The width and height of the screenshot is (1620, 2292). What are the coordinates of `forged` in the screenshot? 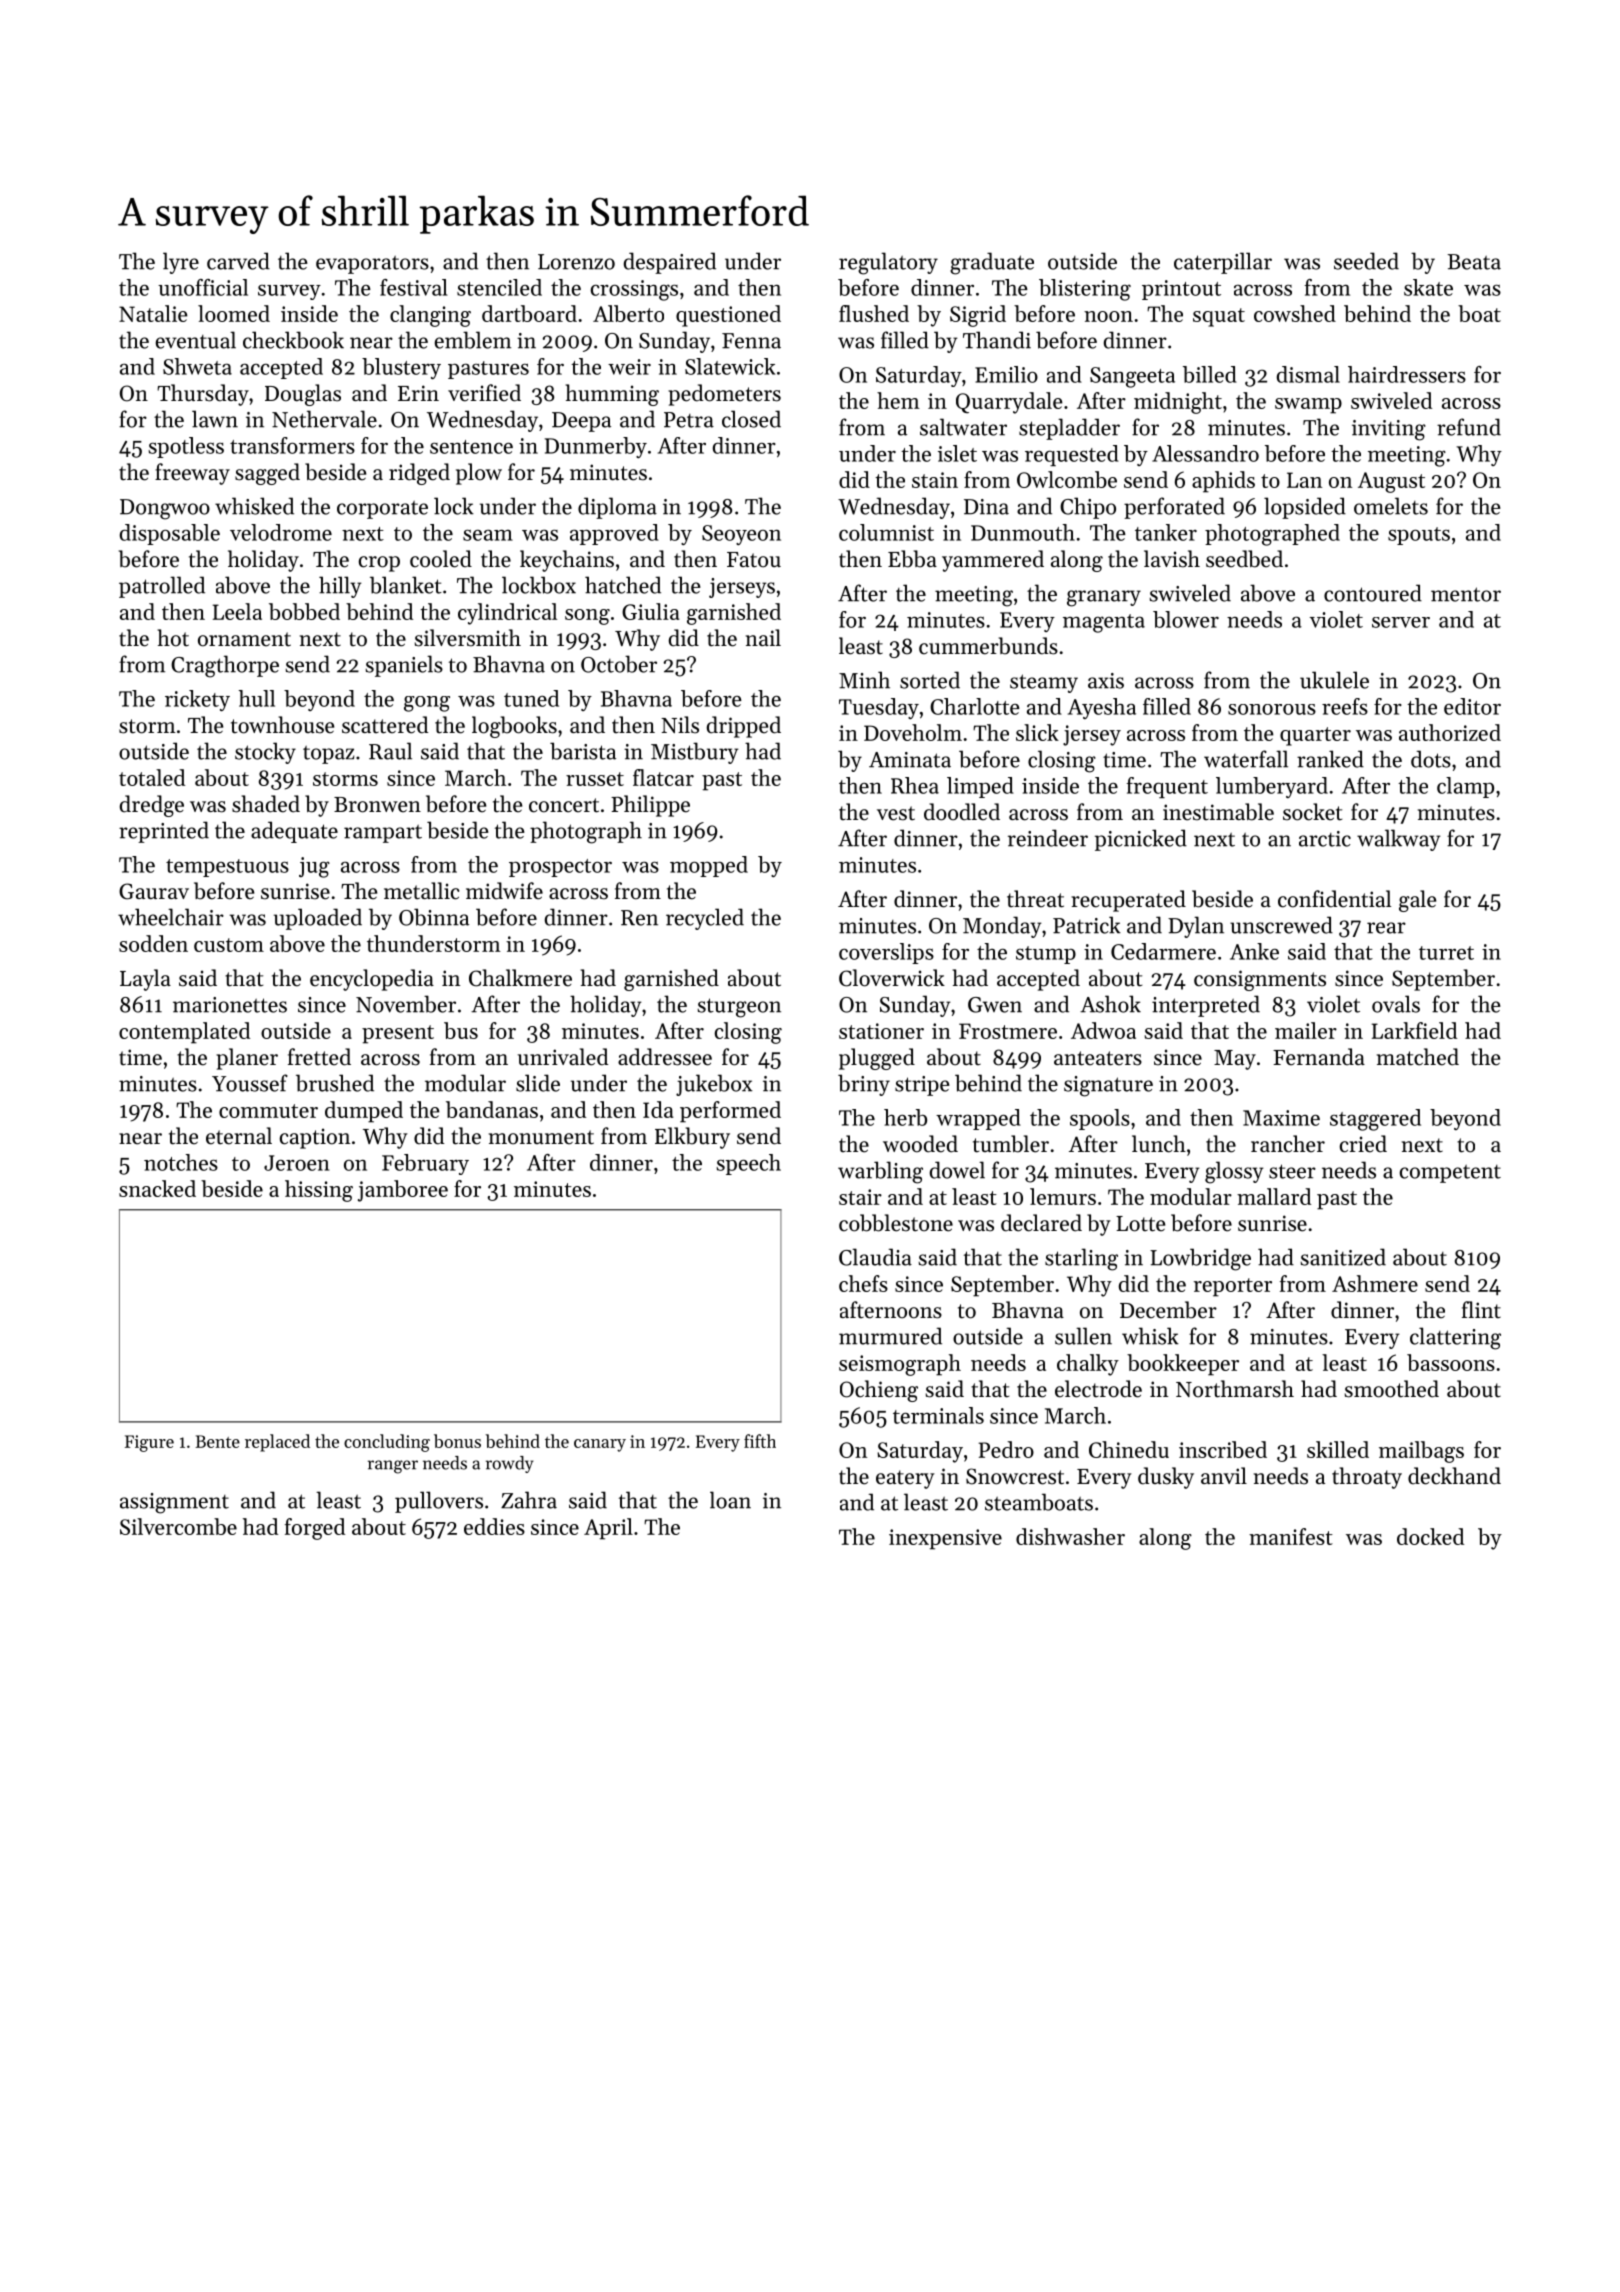 It's located at (315, 1529).
